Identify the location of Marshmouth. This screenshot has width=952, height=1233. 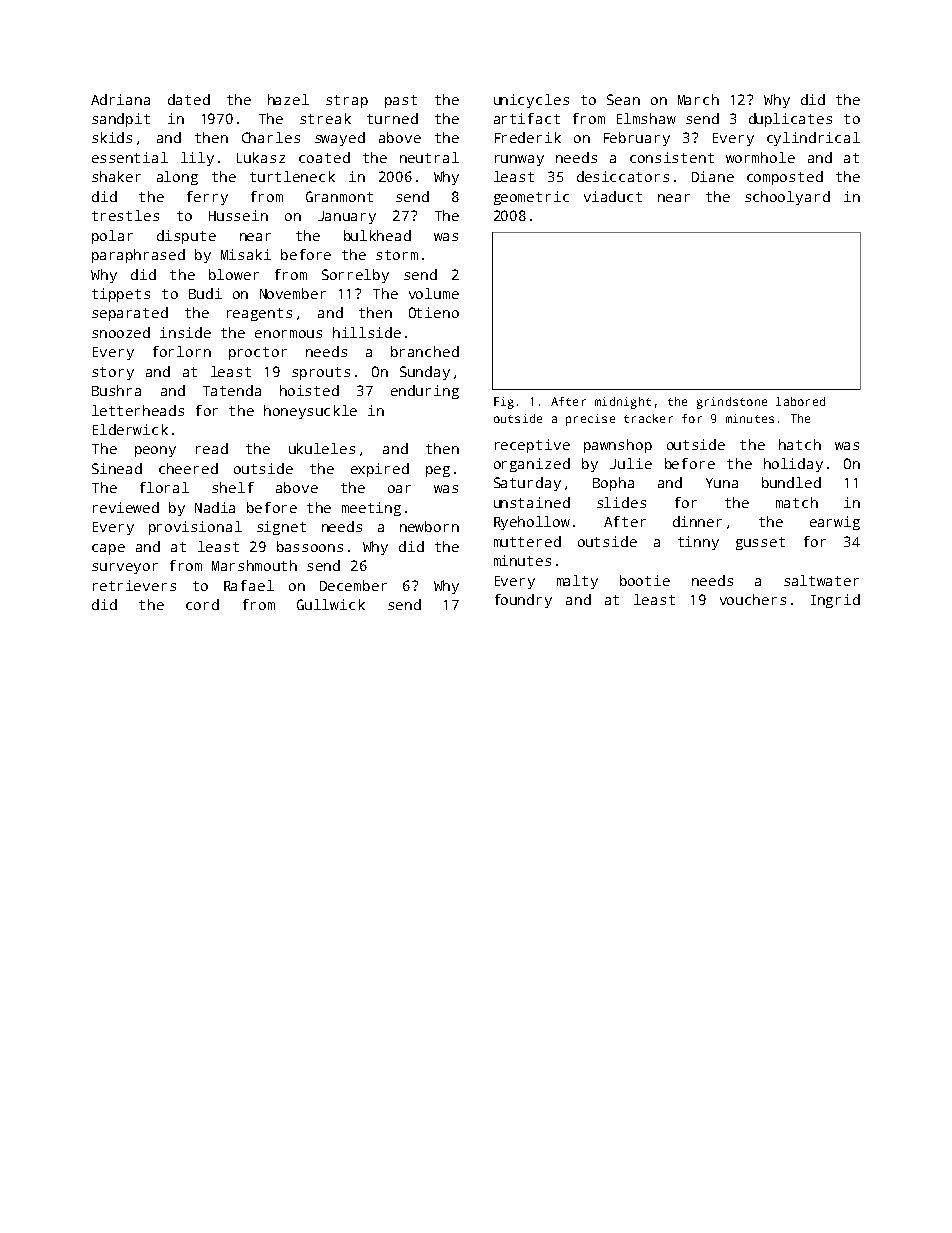
(254, 565).
